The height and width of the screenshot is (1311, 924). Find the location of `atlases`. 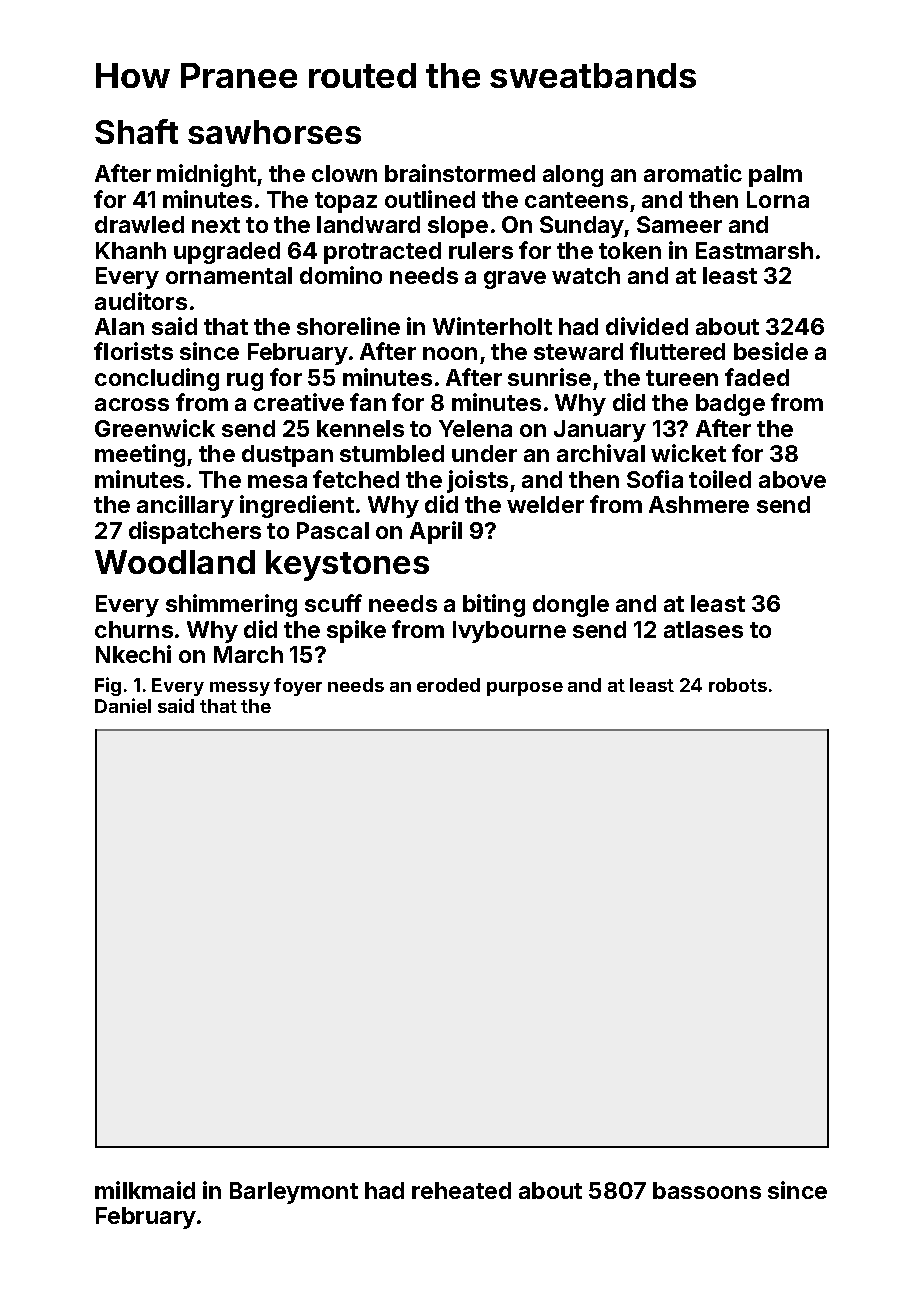

atlases is located at coordinates (703, 629).
